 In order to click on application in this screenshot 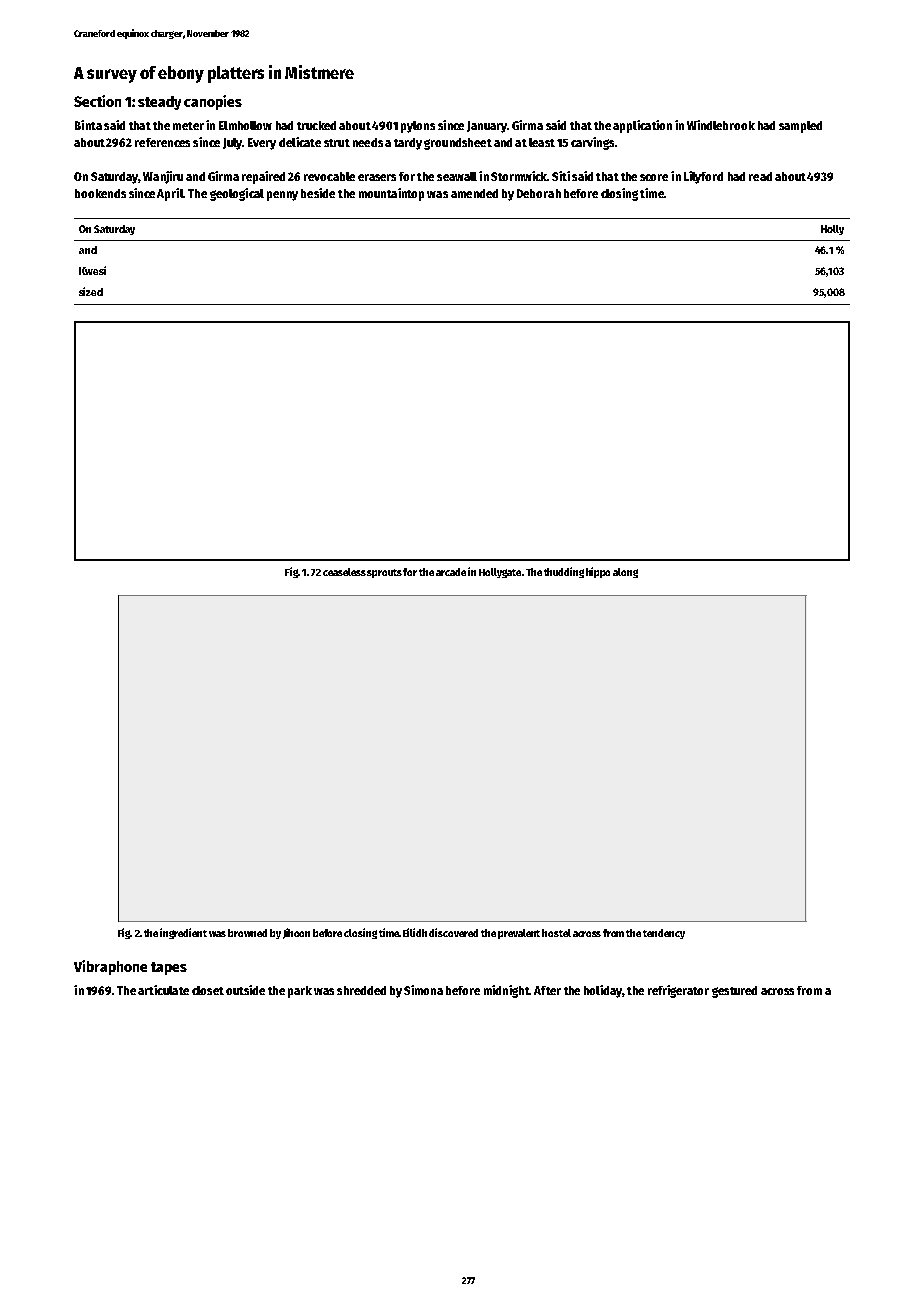, I will do `click(642, 126)`.
